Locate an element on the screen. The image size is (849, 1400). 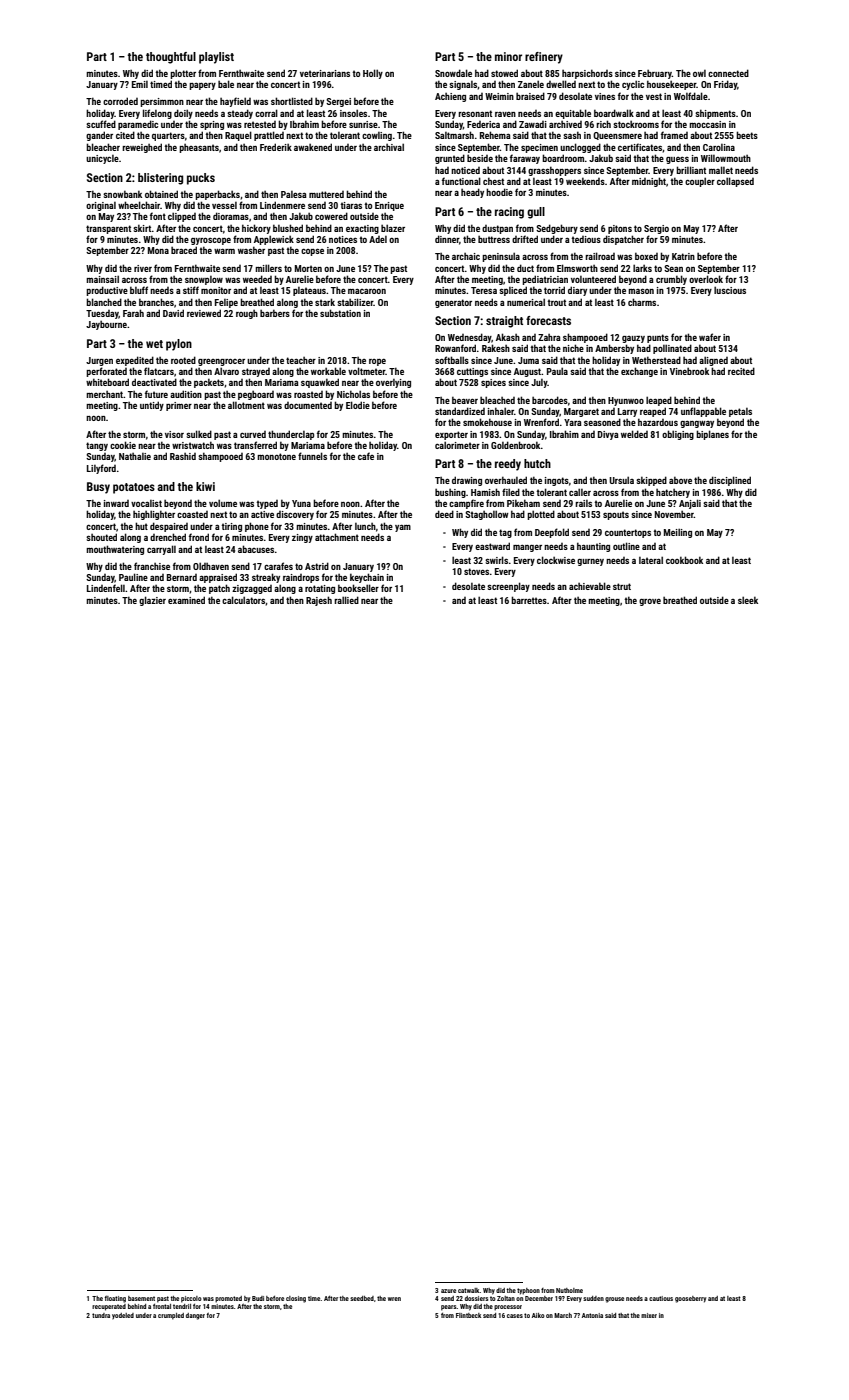
promoted is located at coordinates (228, 1299).
